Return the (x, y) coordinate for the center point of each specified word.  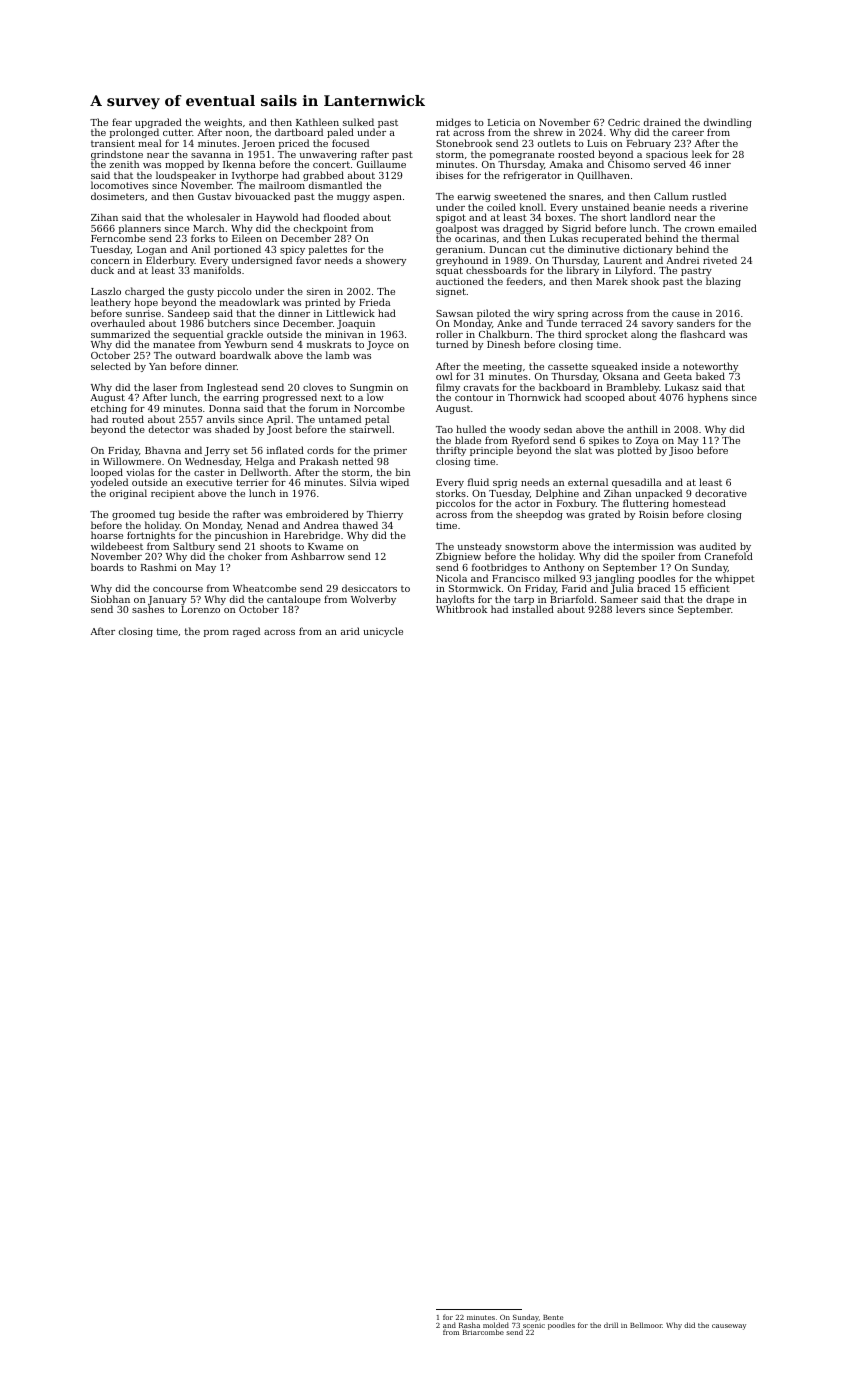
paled (340, 134)
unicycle (383, 632)
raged (246, 632)
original (128, 494)
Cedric (624, 122)
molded (496, 1325)
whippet (735, 579)
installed (533, 609)
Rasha (469, 1325)
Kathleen (317, 122)
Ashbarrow (318, 556)
